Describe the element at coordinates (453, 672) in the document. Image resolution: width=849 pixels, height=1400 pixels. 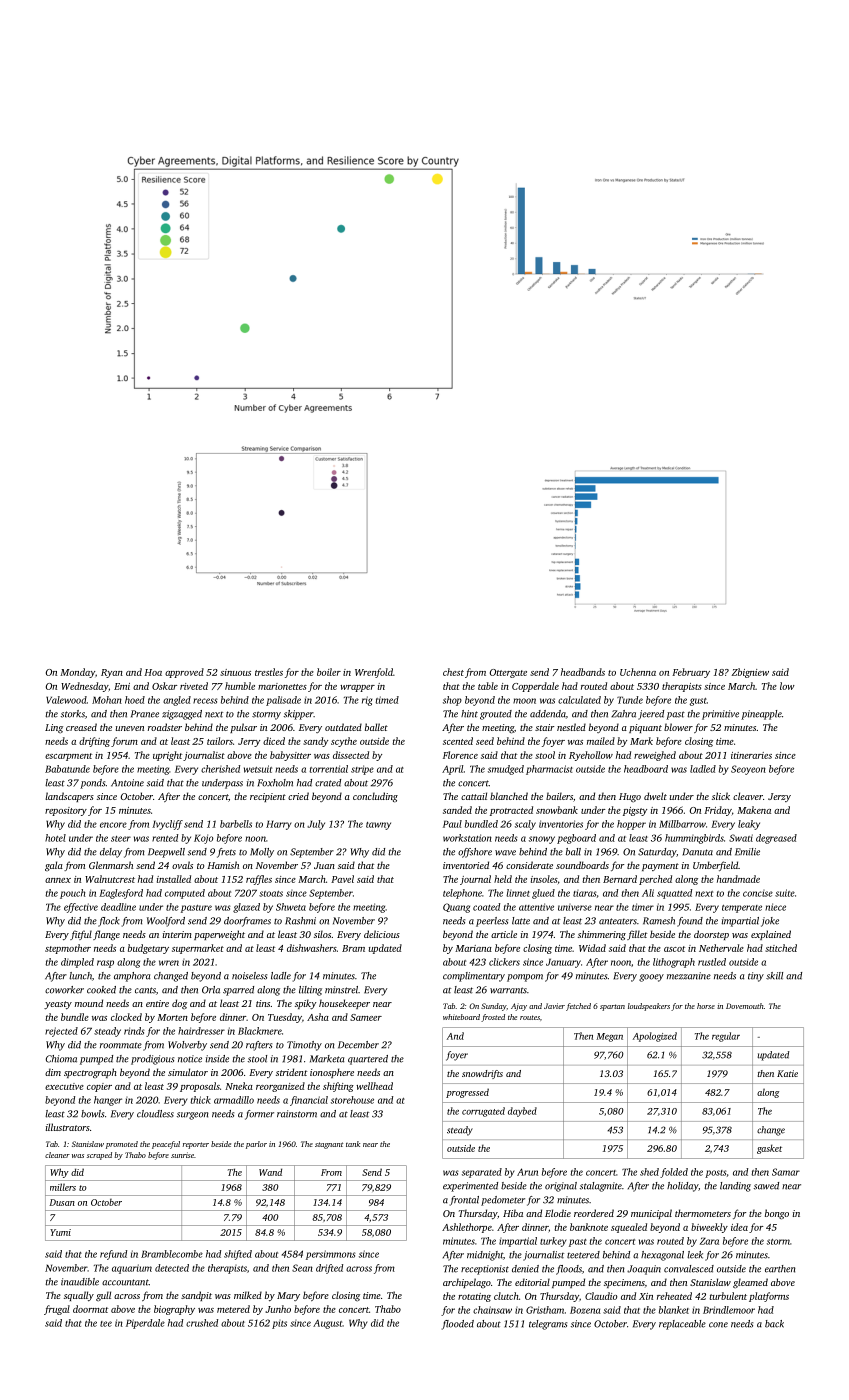
I see `chest` at that location.
